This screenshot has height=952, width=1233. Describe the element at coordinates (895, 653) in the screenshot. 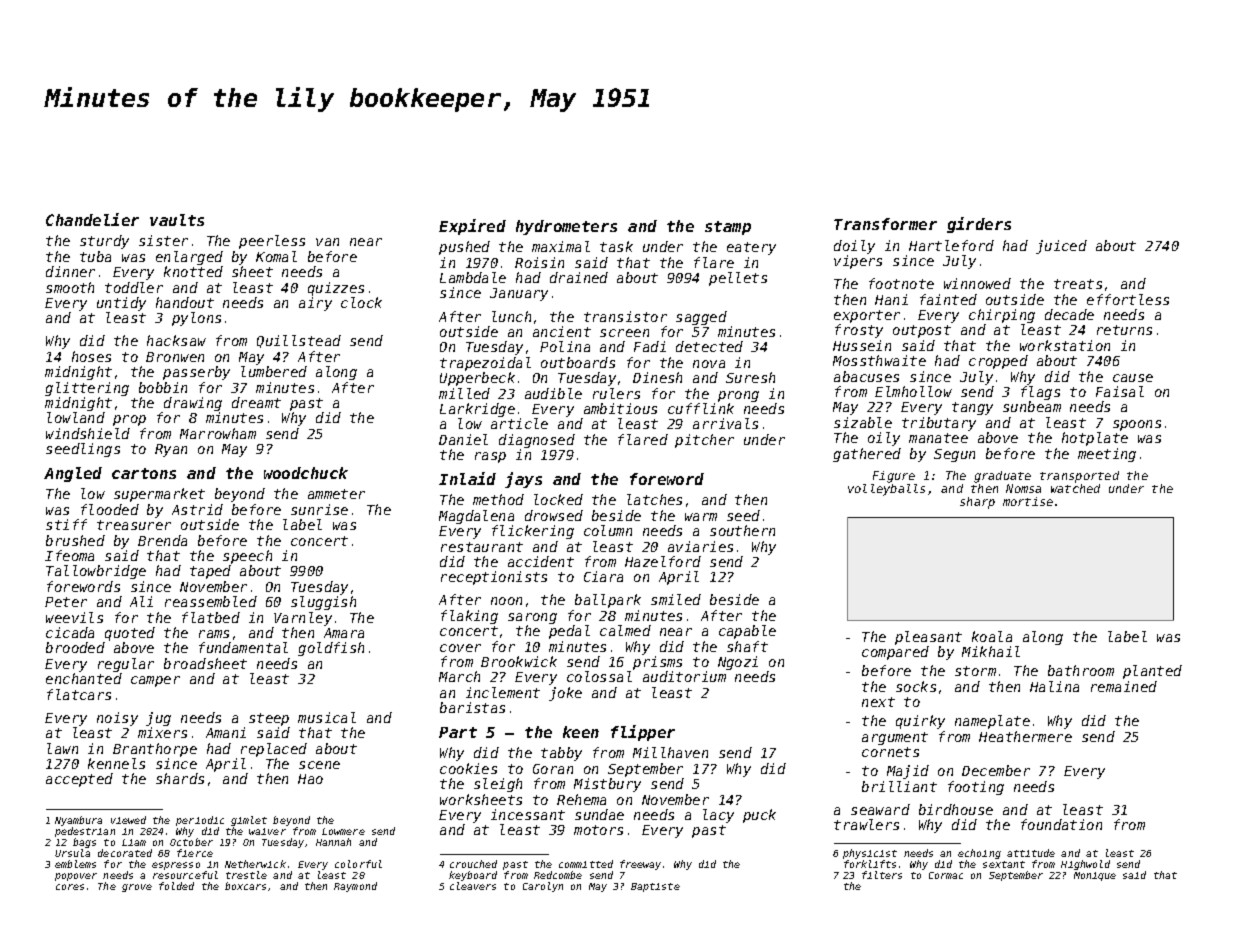

I see `compared` at that location.
